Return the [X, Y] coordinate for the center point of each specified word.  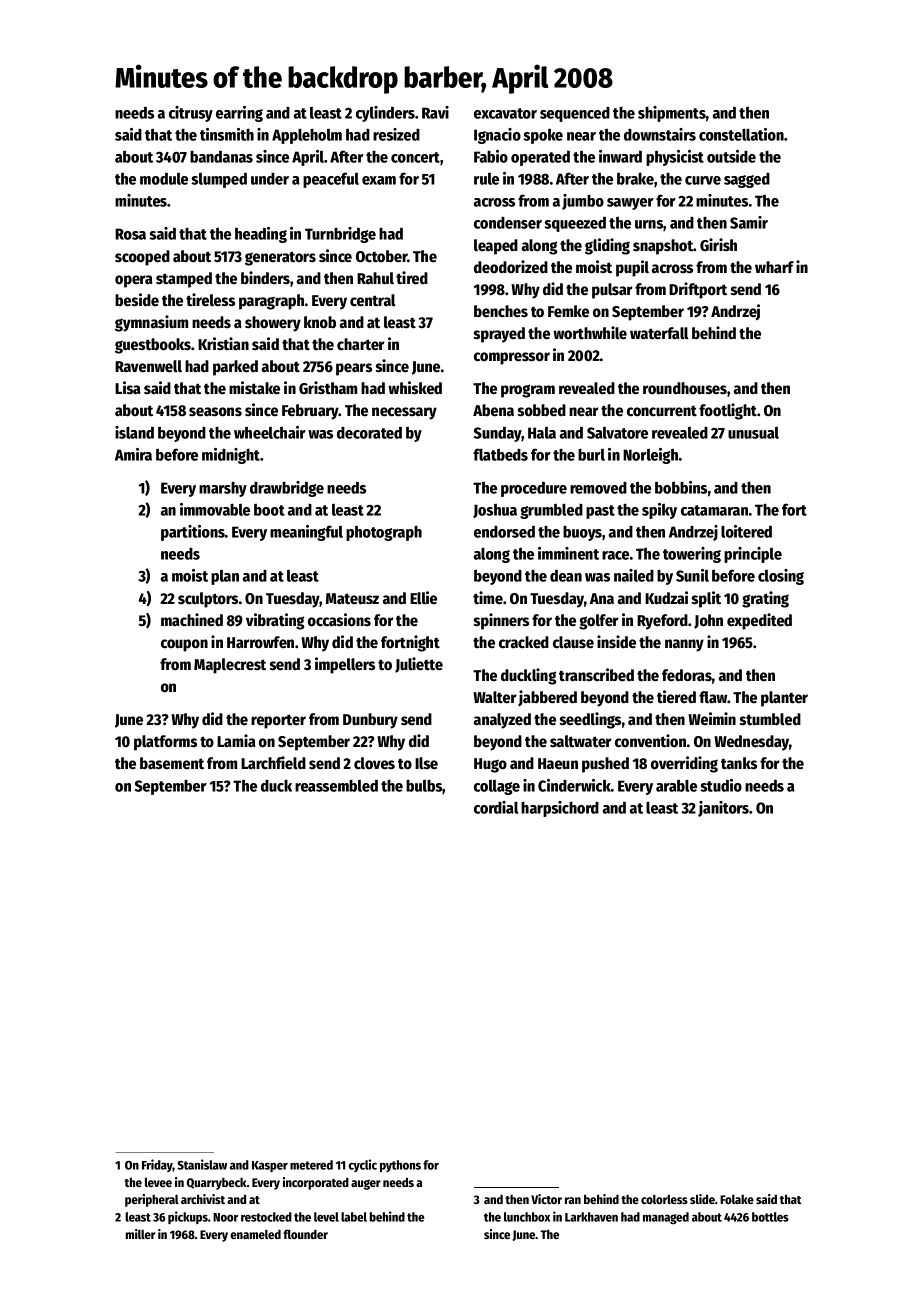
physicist [675, 158]
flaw [713, 697]
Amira [133, 454]
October [381, 256]
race [615, 555]
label [354, 1217]
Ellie [423, 598]
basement [172, 763]
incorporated [316, 1183]
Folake [737, 1199]
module [164, 179]
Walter [494, 697]
